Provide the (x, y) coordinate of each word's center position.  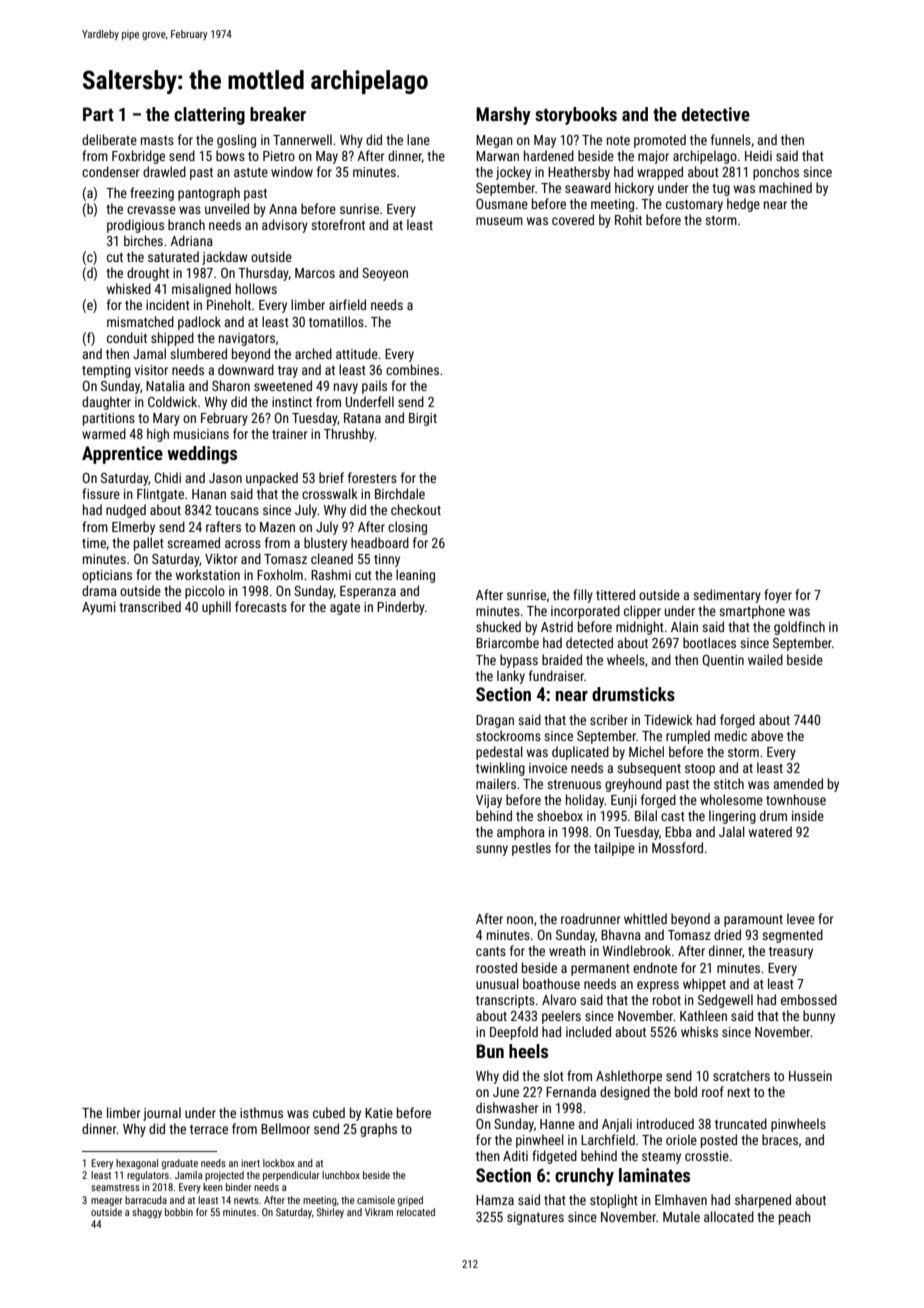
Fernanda (571, 1091)
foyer (778, 596)
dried (727, 934)
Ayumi (99, 608)
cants (491, 951)
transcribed (150, 606)
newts (246, 1200)
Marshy (503, 116)
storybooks (576, 116)
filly (583, 596)
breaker (278, 114)
